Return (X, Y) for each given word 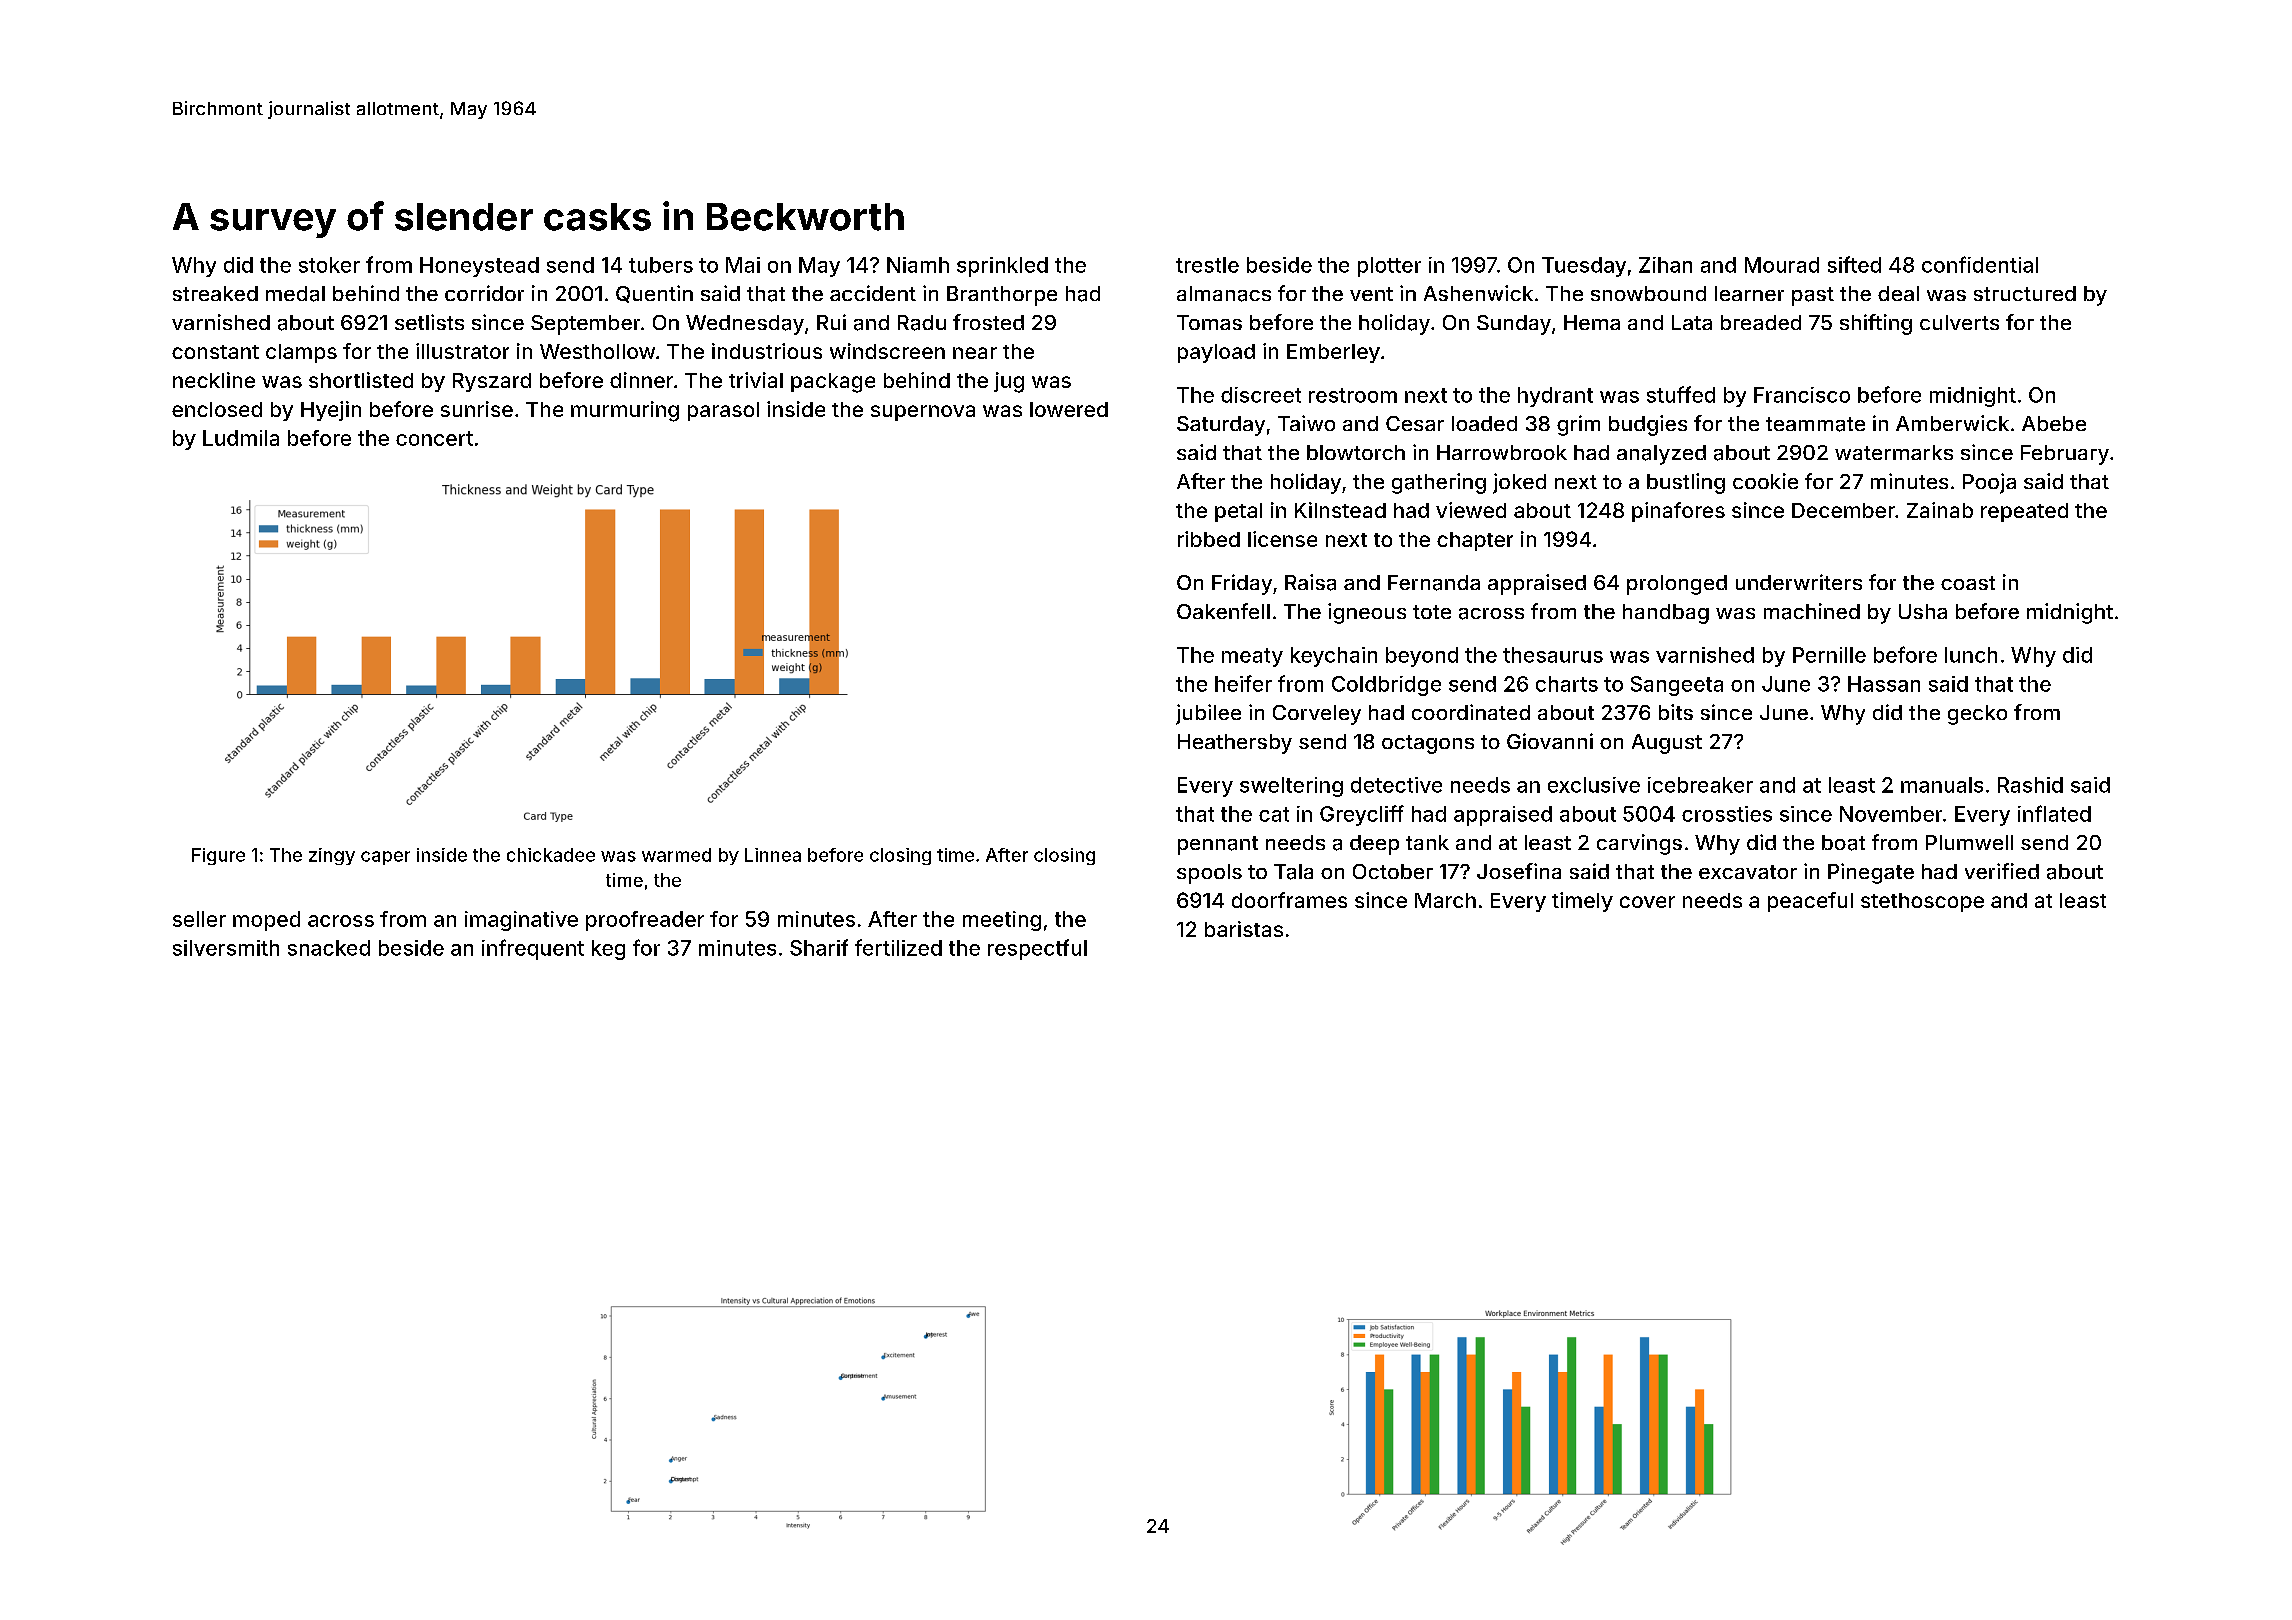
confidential (1980, 264)
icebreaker (1700, 785)
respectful (1037, 949)
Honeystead (479, 267)
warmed (676, 855)
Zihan (1665, 265)
